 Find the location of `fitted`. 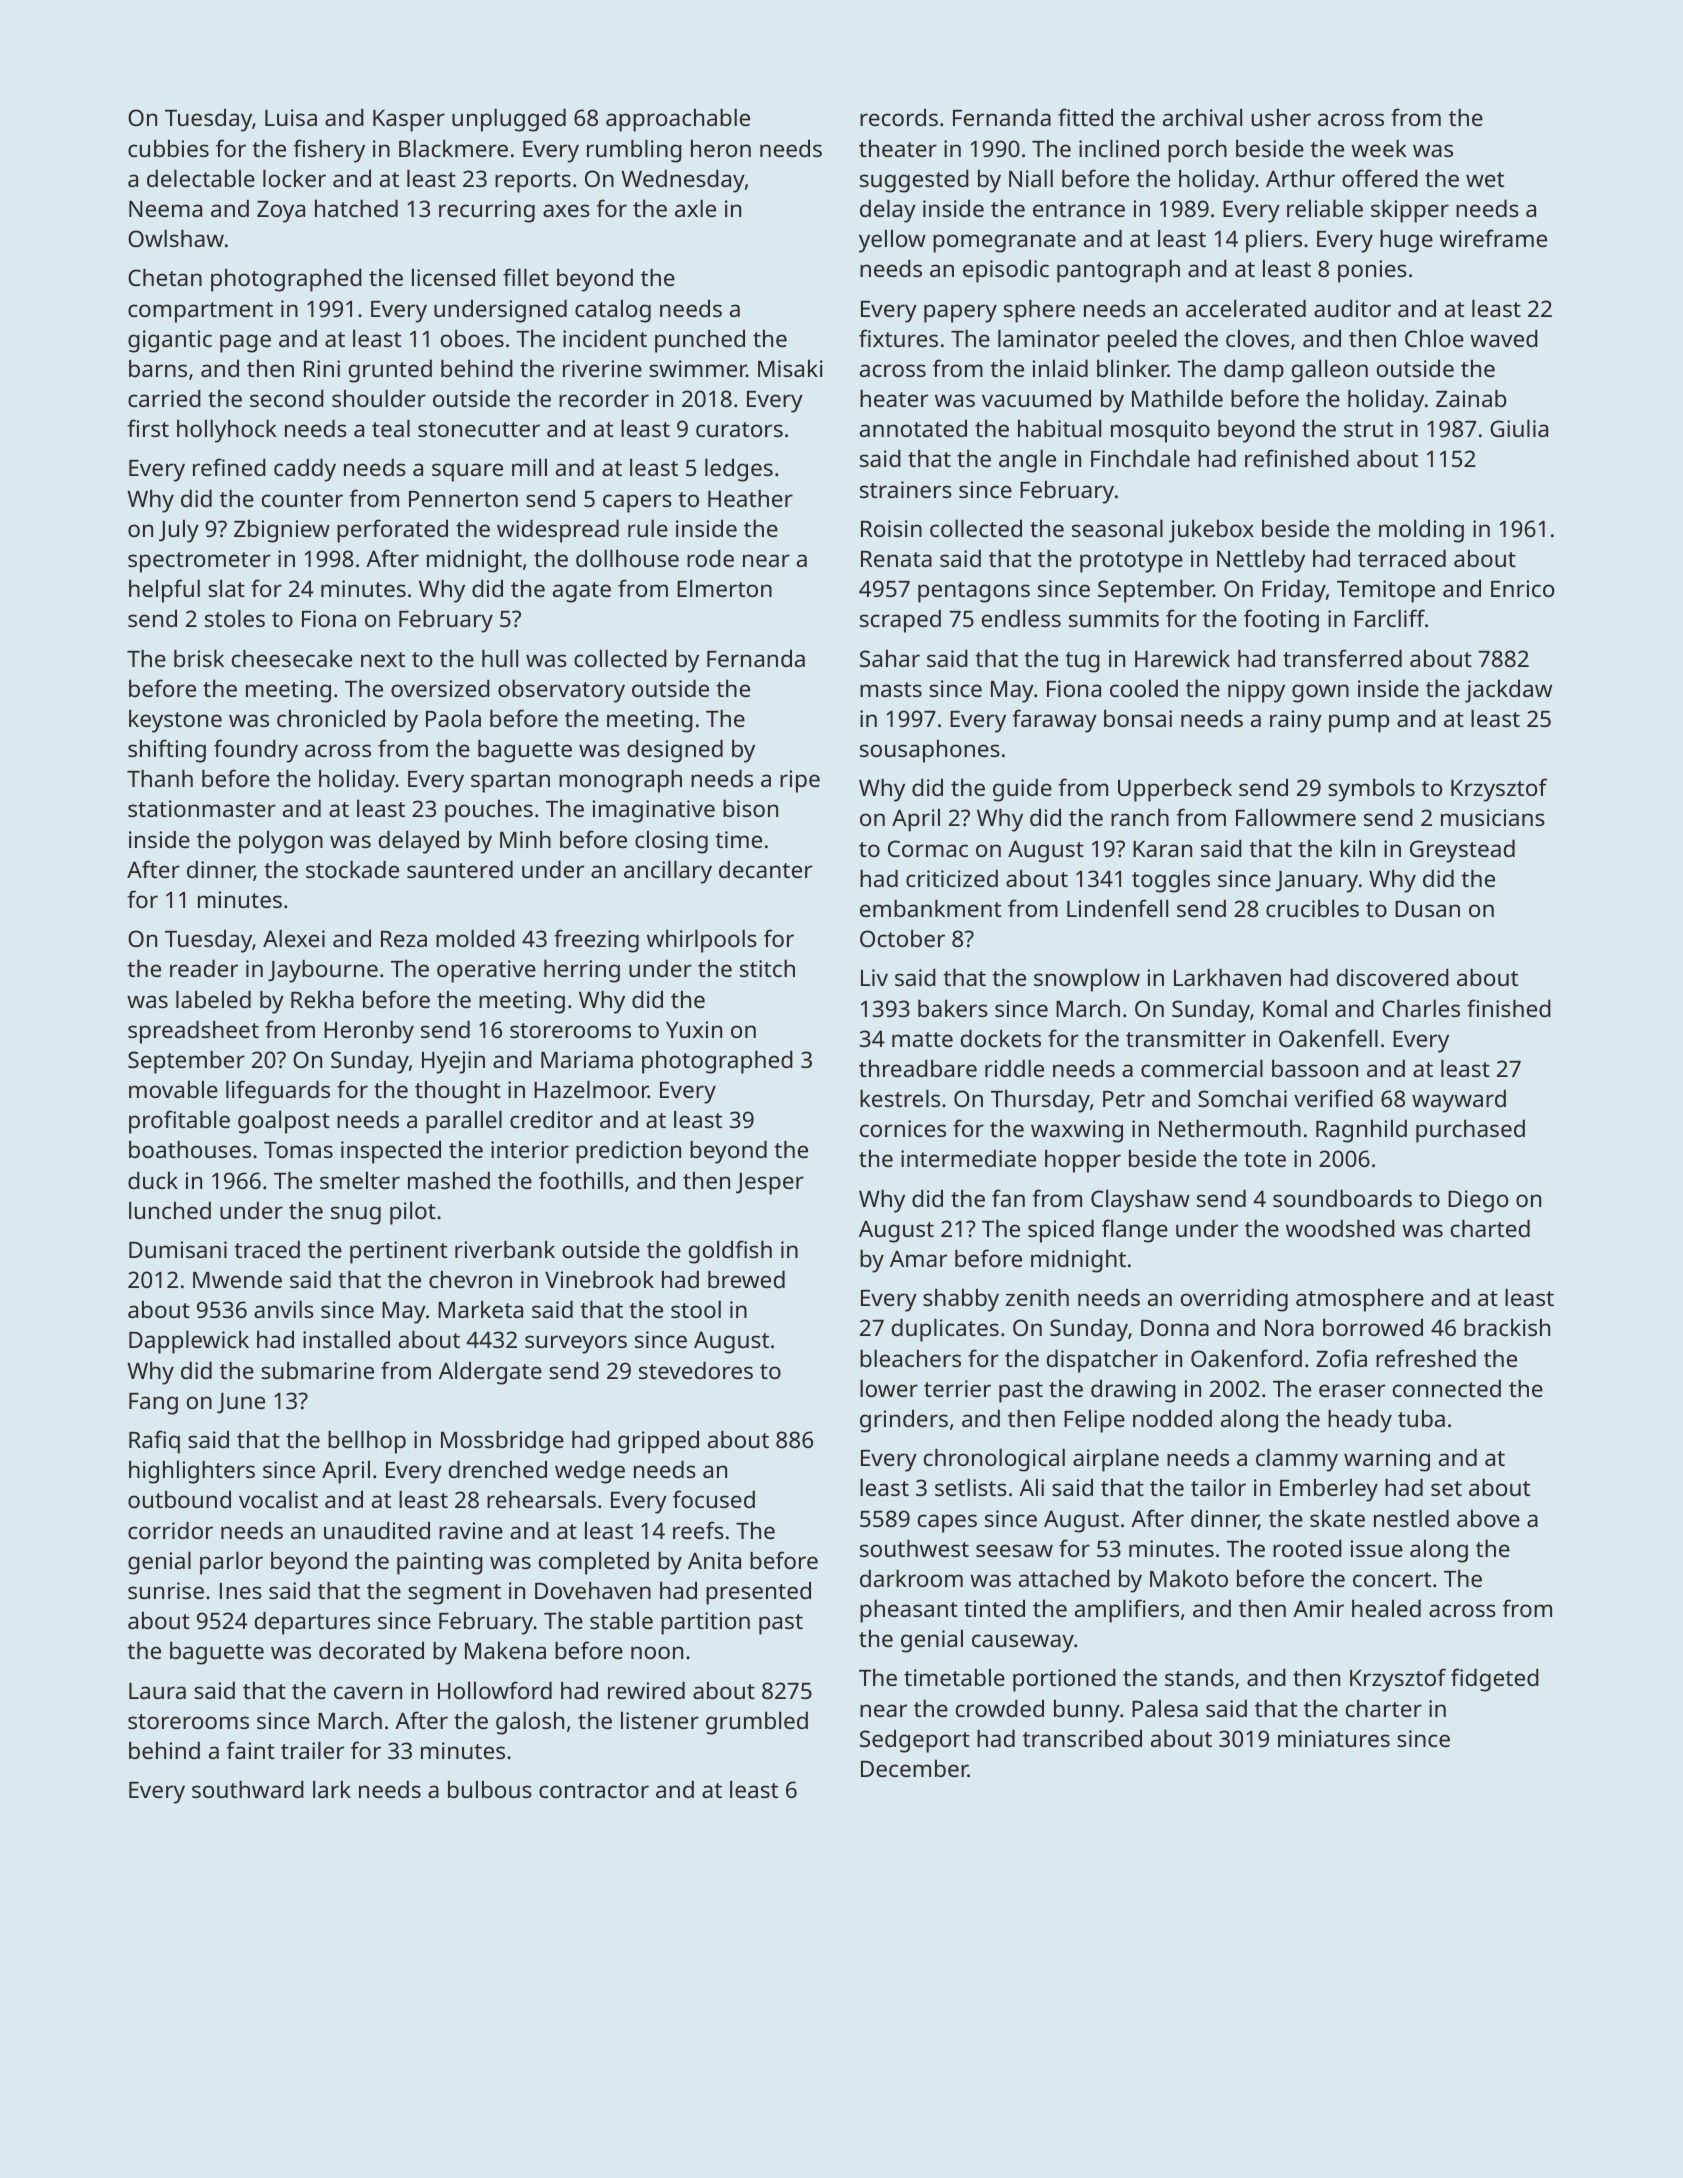

fitted is located at coordinates (1085, 117).
